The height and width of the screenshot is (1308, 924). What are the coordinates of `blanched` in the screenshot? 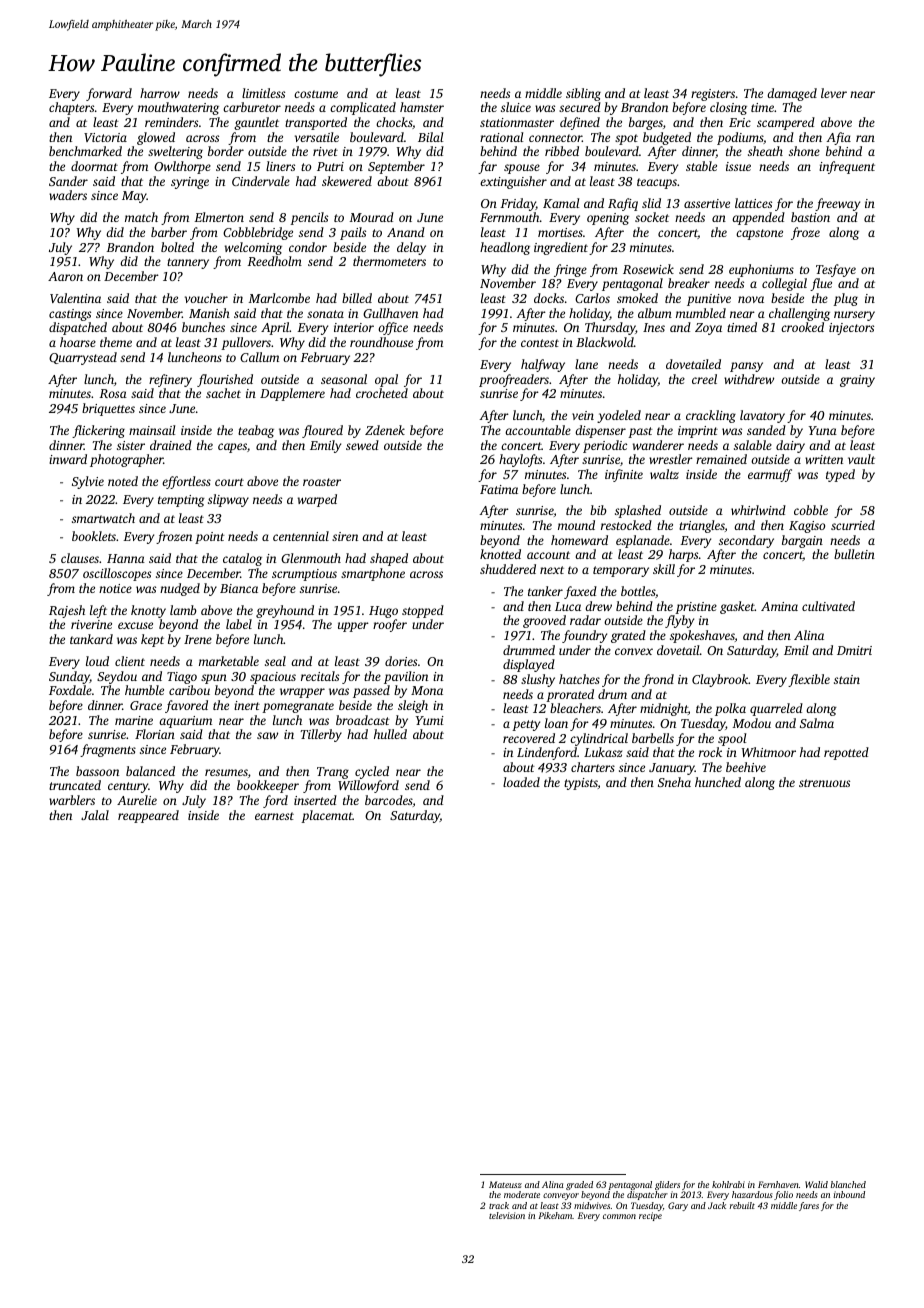 It's located at (848, 1184).
